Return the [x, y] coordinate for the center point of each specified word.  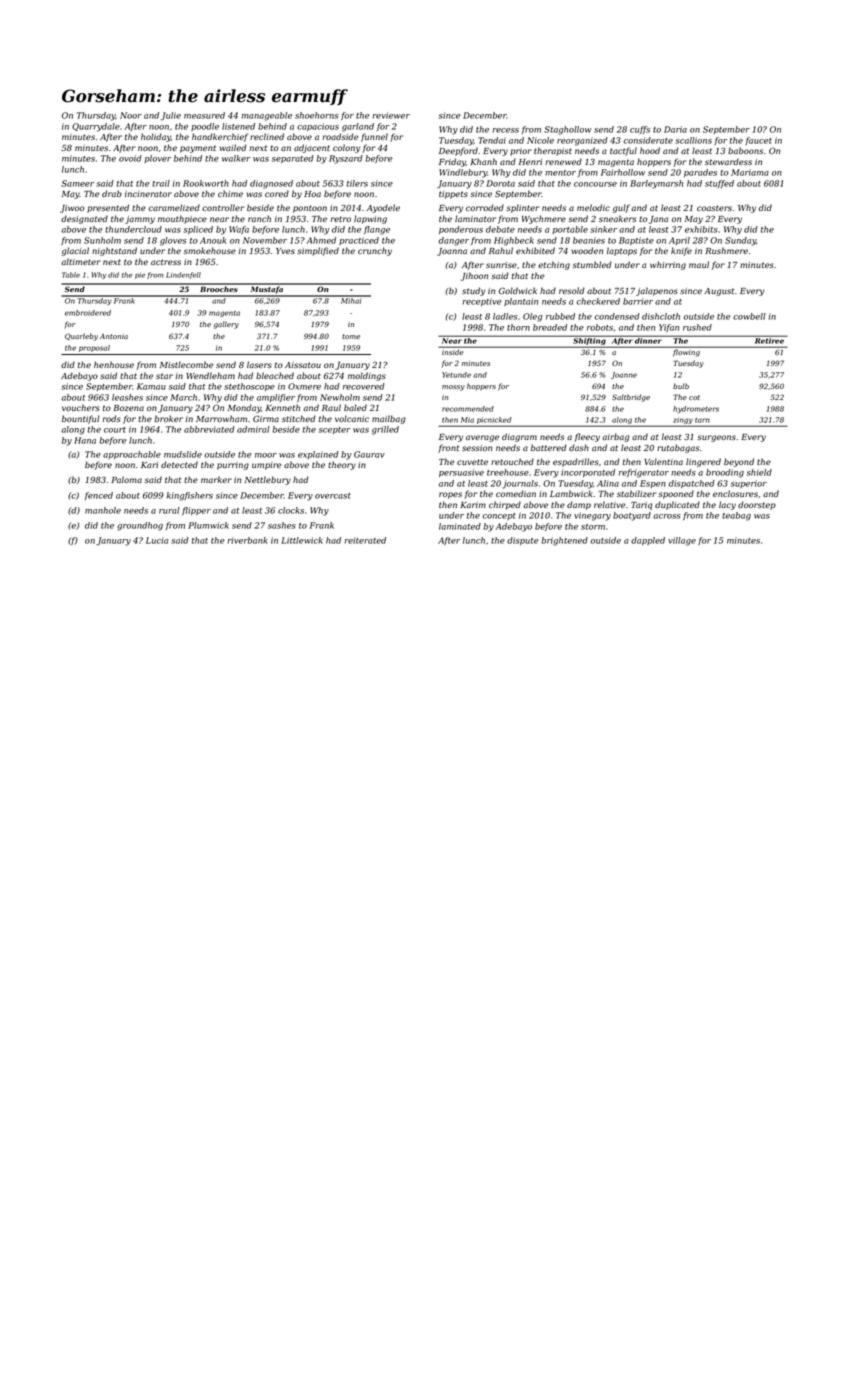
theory [342, 465]
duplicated [677, 505]
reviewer [391, 115]
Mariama [750, 172]
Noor [131, 115]
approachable [132, 455]
